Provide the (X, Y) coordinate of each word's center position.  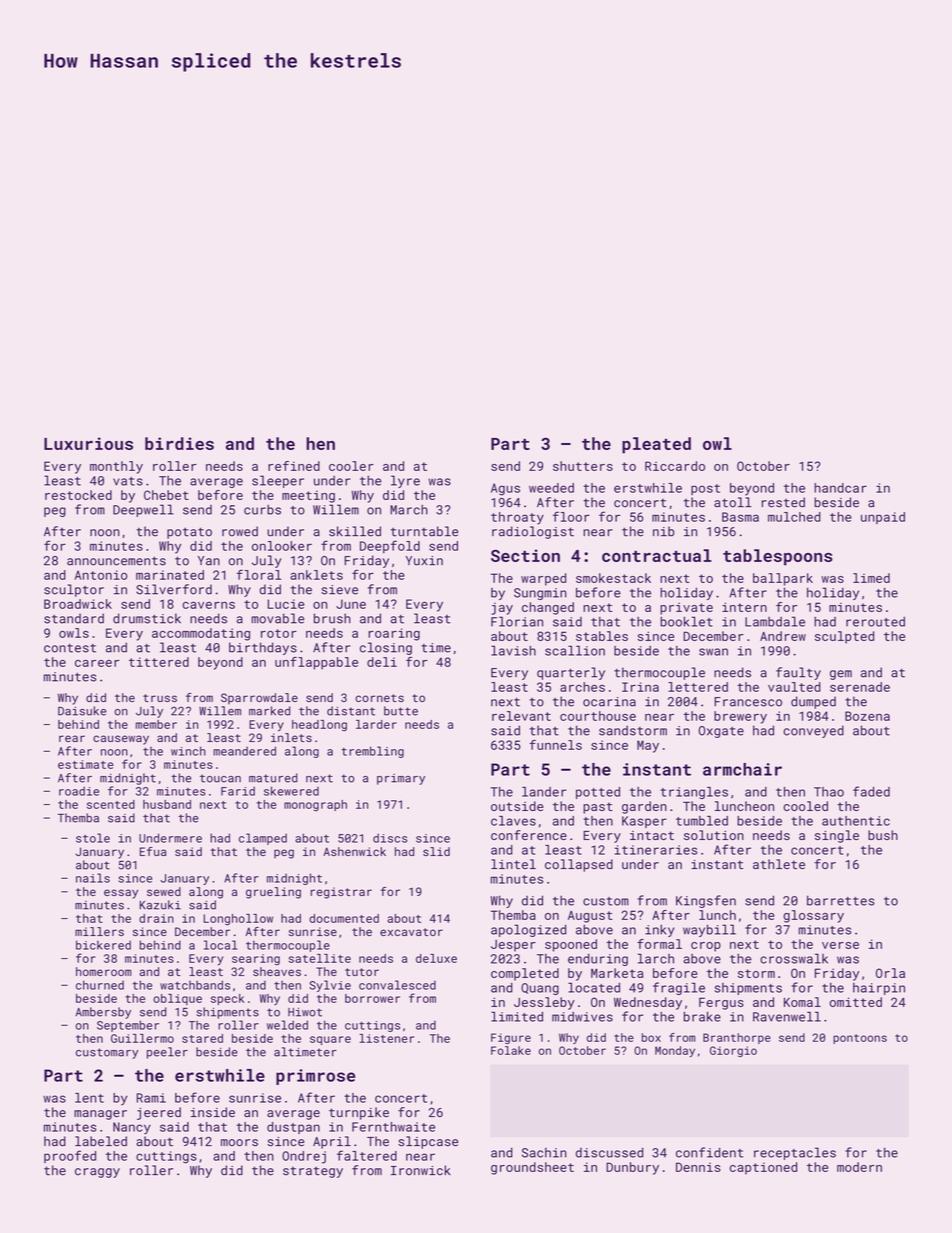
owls (74, 633)
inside (213, 1112)
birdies (179, 443)
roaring (394, 634)
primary (401, 779)
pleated (656, 445)
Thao (829, 792)
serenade (860, 687)
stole (93, 838)
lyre (405, 481)
